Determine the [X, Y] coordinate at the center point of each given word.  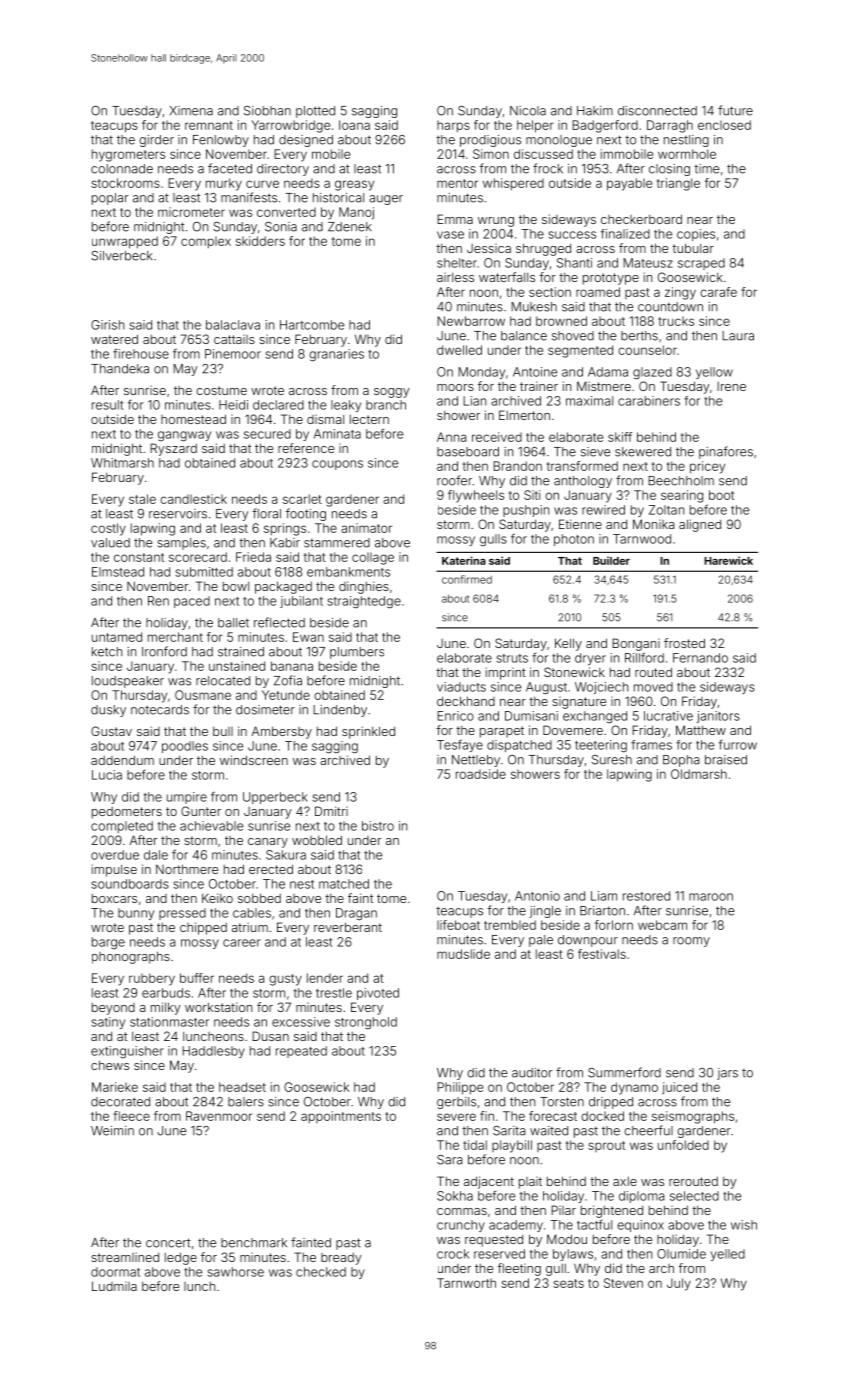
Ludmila [114, 1286]
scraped [701, 264]
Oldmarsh [699, 774]
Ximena [191, 111]
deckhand [466, 701]
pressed [182, 914]
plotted [315, 112]
